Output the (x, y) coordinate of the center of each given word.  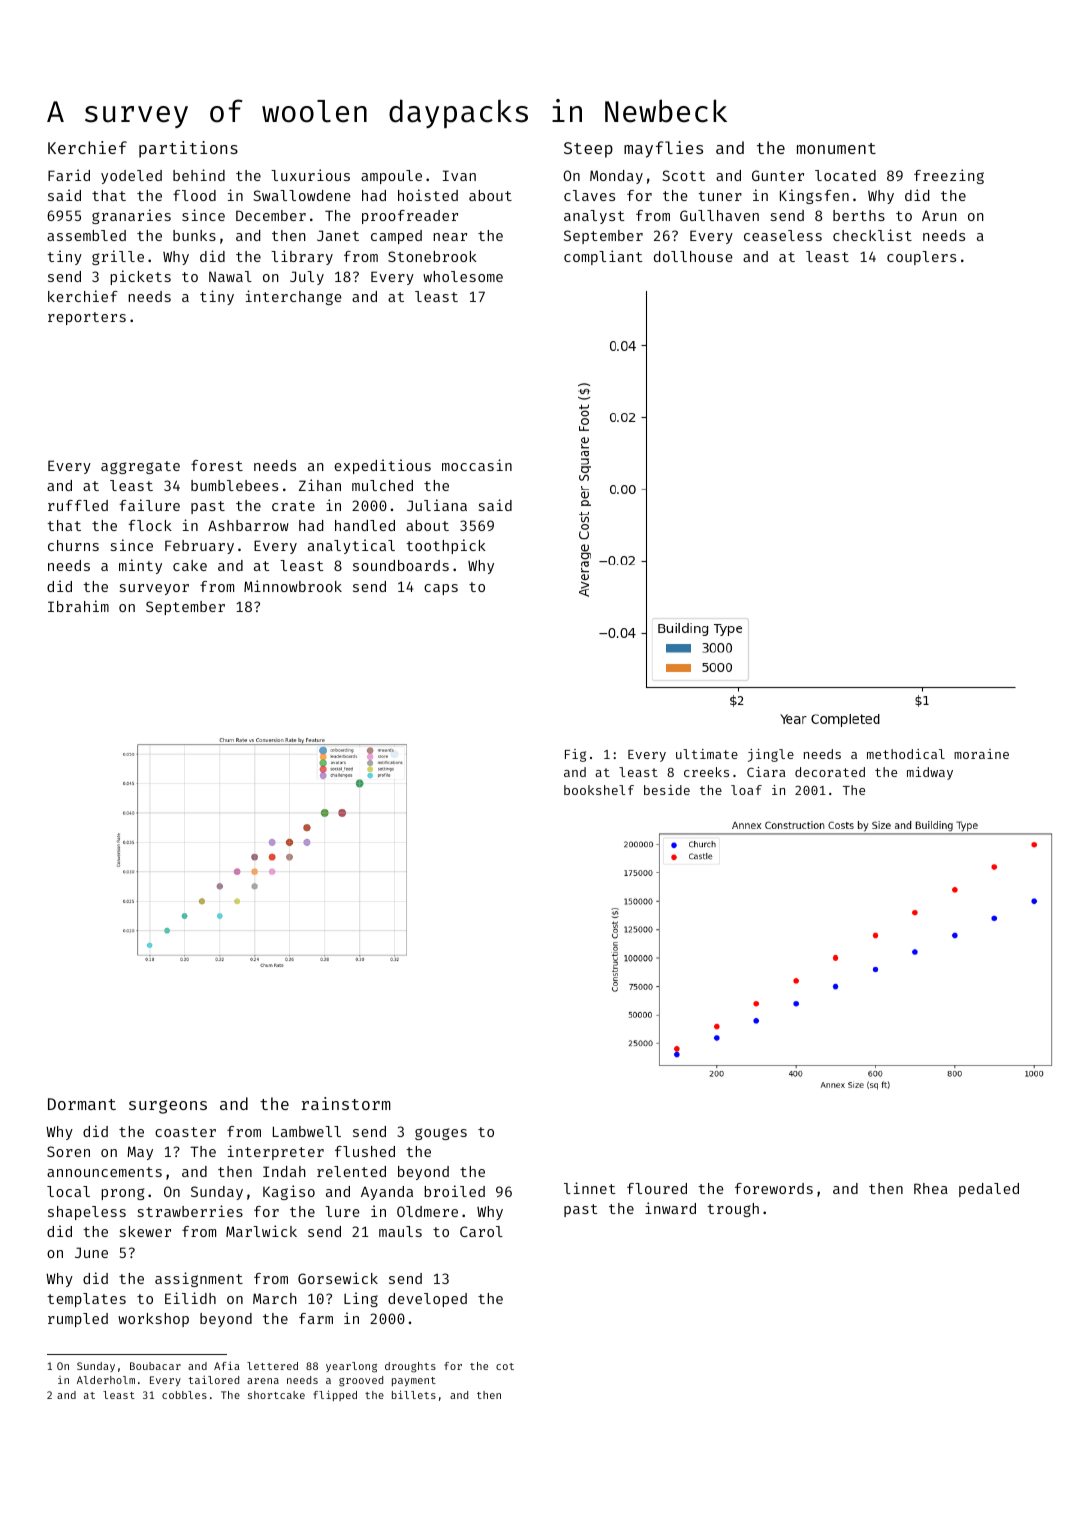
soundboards (401, 565)
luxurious (310, 175)
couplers (921, 258)
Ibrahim (78, 606)
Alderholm (106, 1380)
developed (427, 1300)
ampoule (391, 177)
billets (414, 1394)
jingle (771, 755)
